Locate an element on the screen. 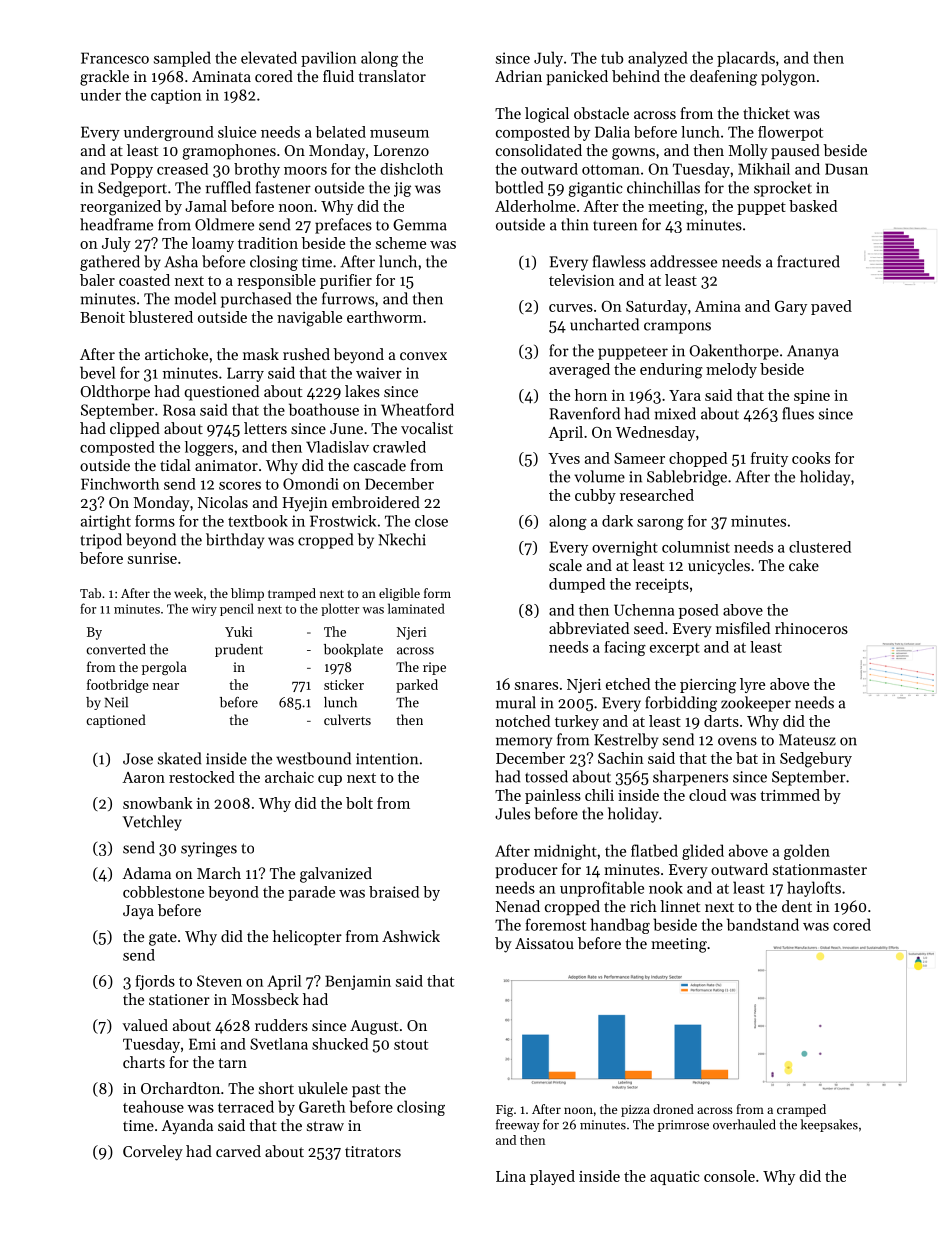 The image size is (952, 1233). console is located at coordinates (729, 1176).
